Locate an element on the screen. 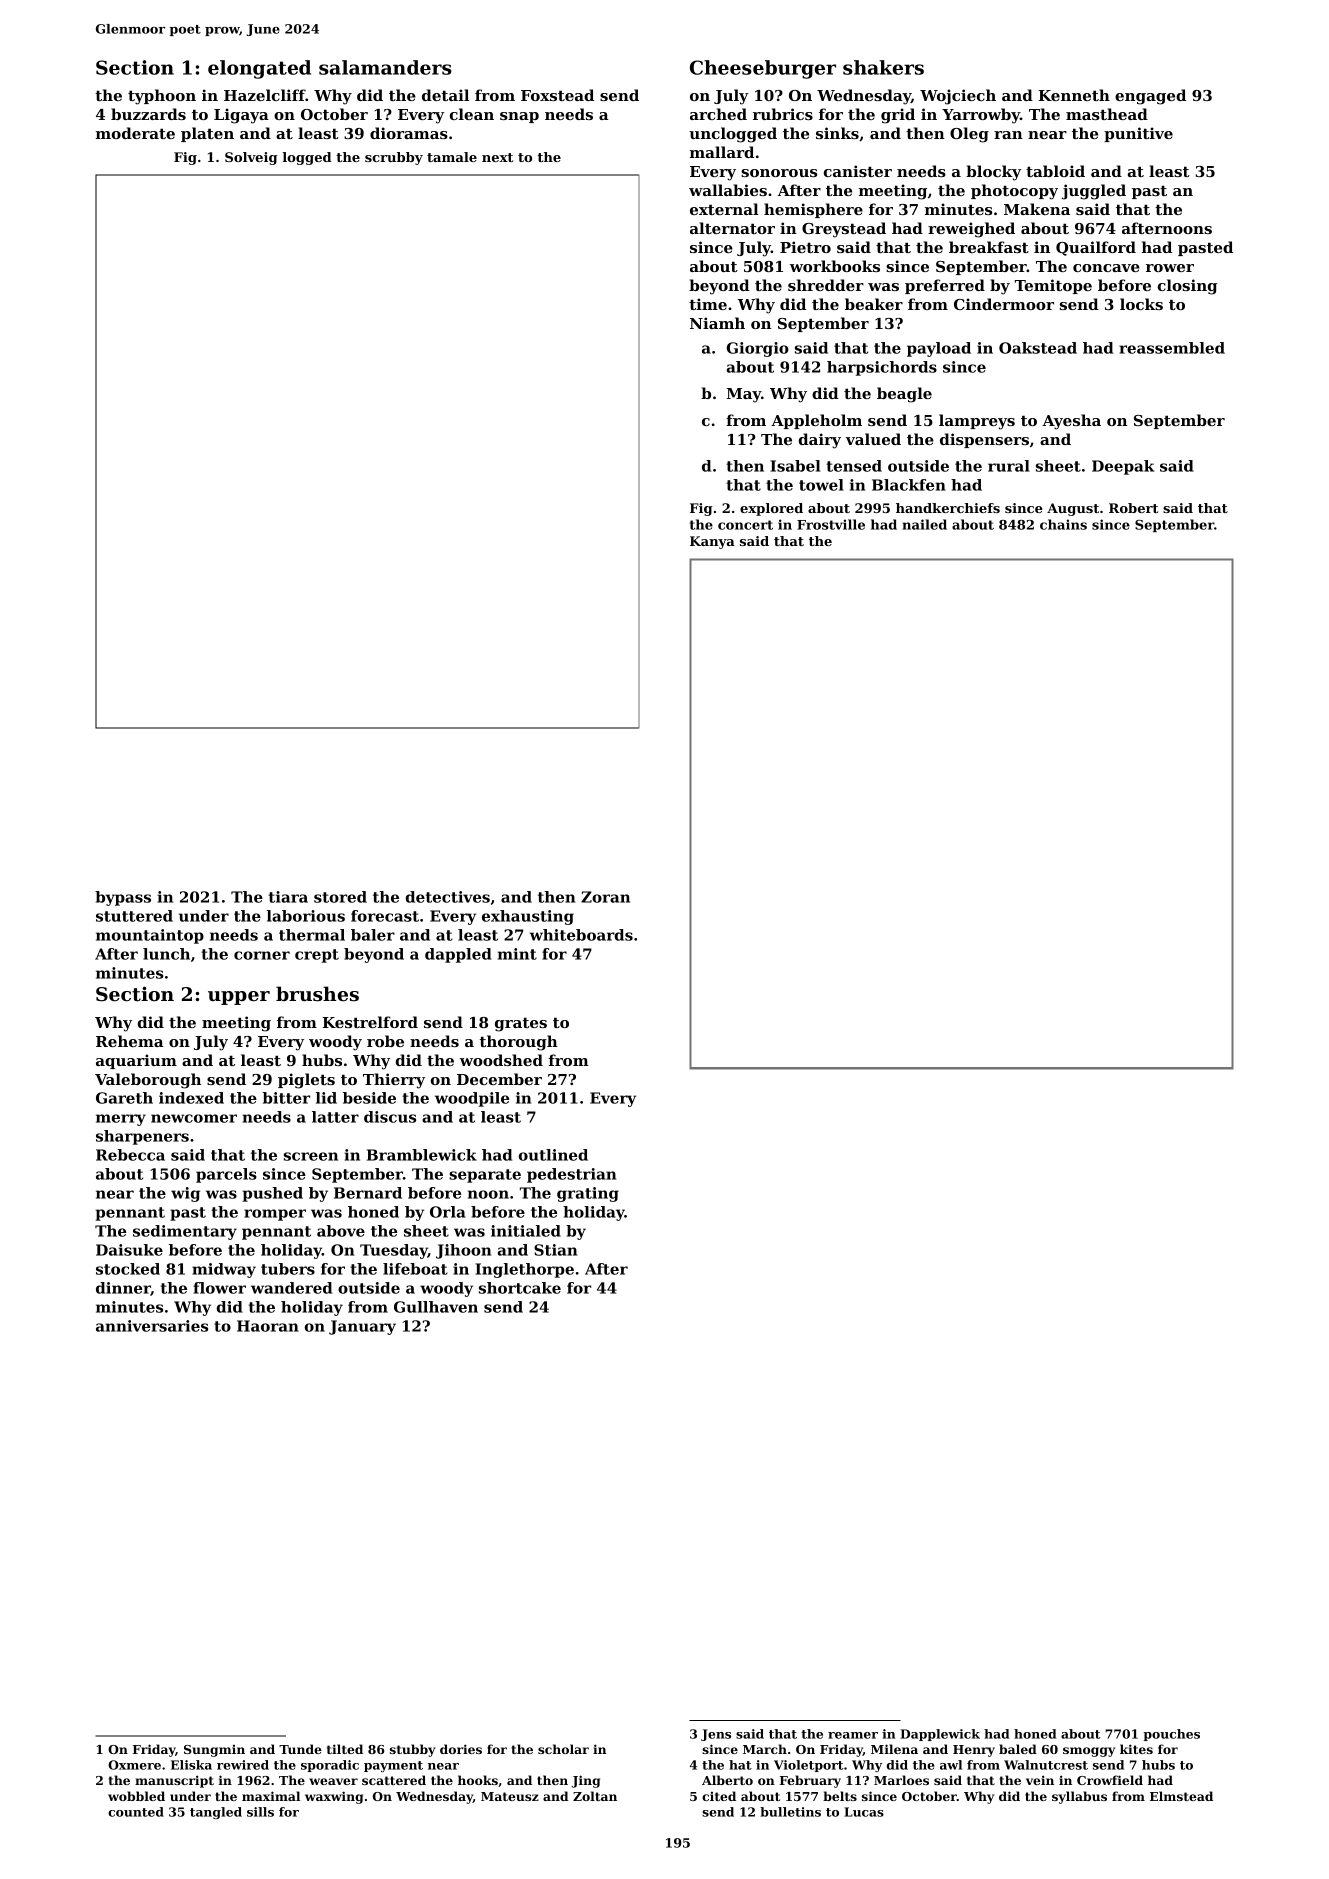 The width and height of the screenshot is (1329, 1879). typhoon is located at coordinates (162, 97).
